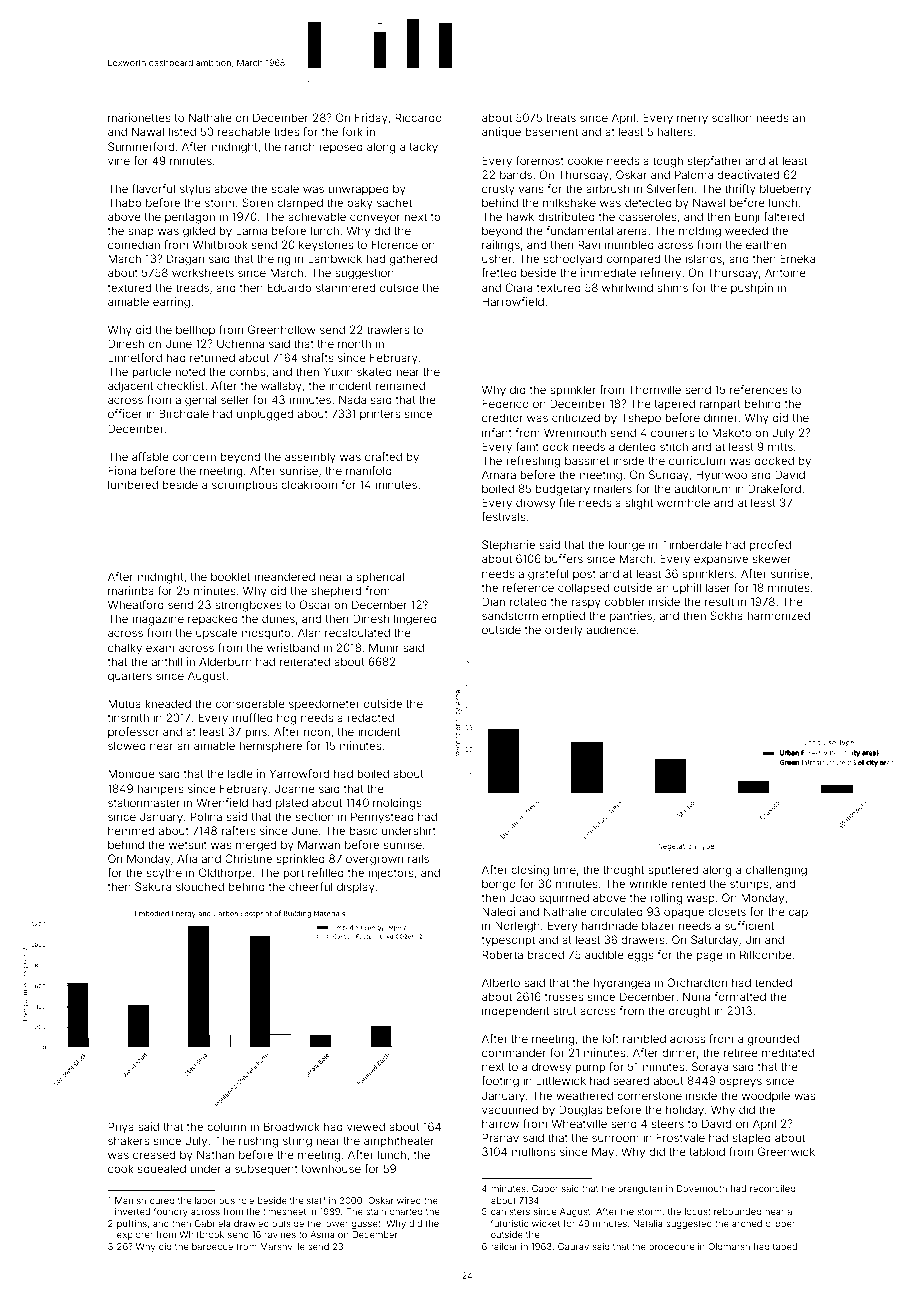 The height and width of the page is (1308, 924). What do you see at coordinates (687, 588) in the page?
I see `uphill` at bounding box center [687, 588].
